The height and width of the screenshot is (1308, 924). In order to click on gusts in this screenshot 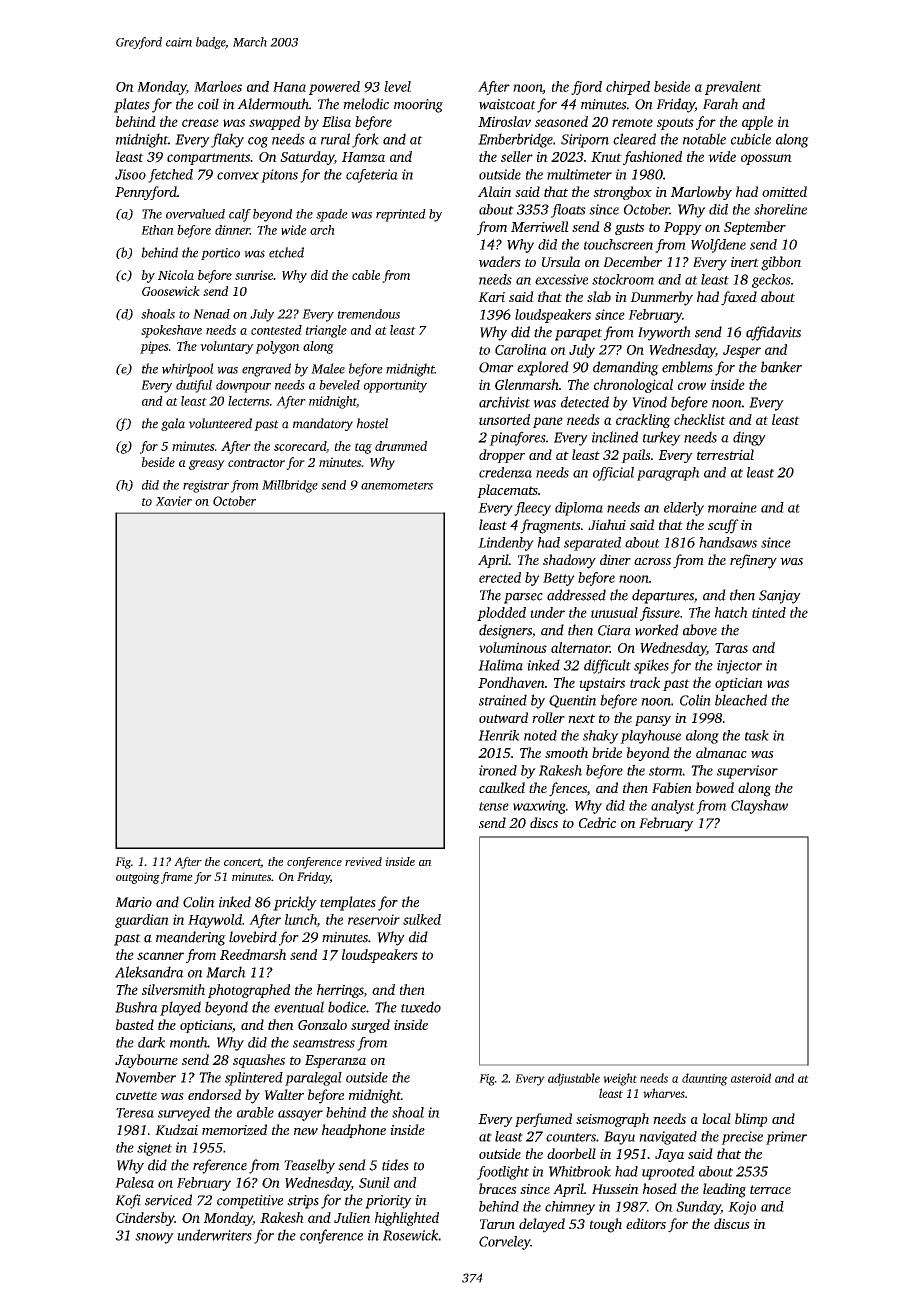, I will do `click(629, 229)`.
